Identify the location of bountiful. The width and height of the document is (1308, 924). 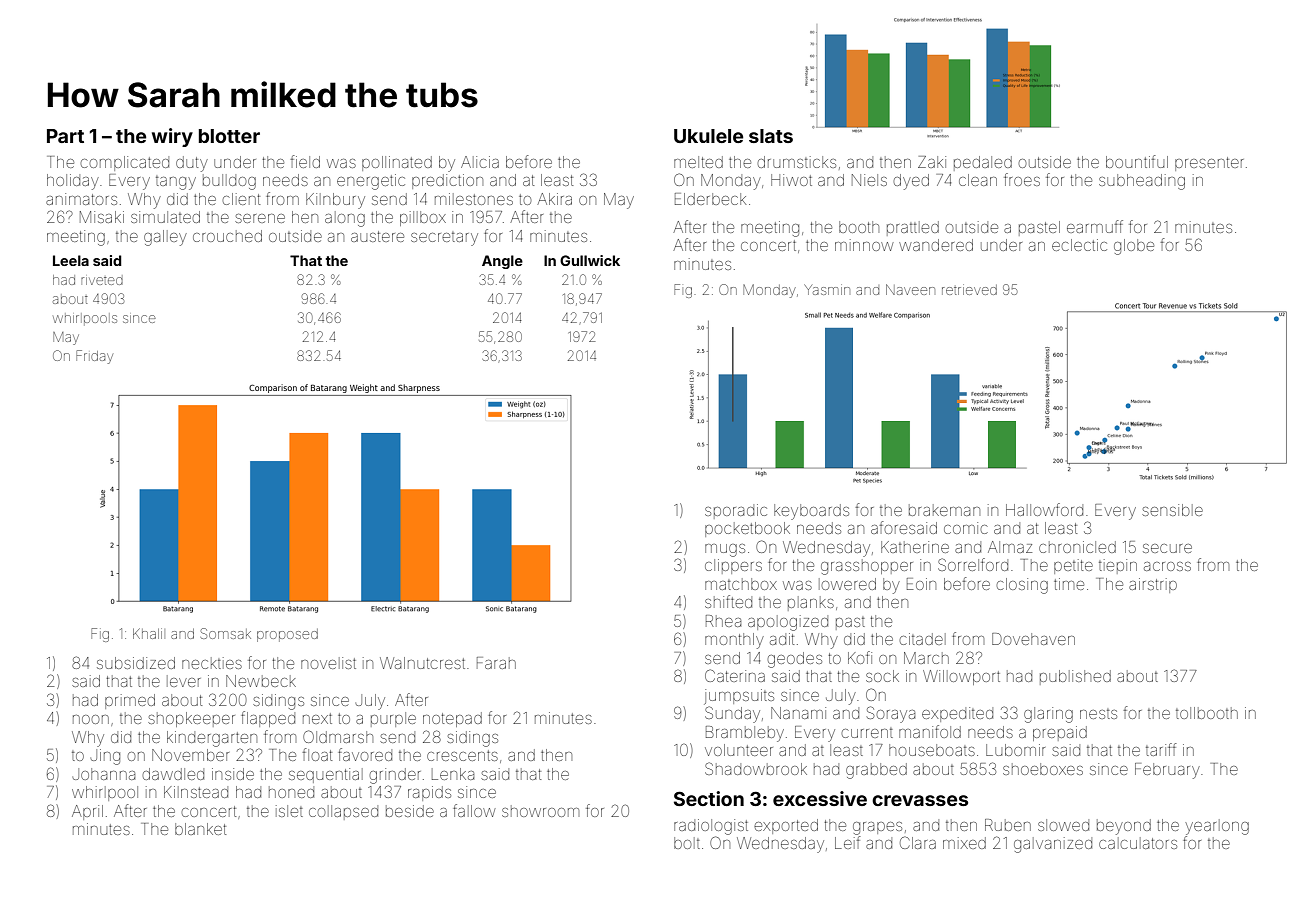
(1137, 161).
